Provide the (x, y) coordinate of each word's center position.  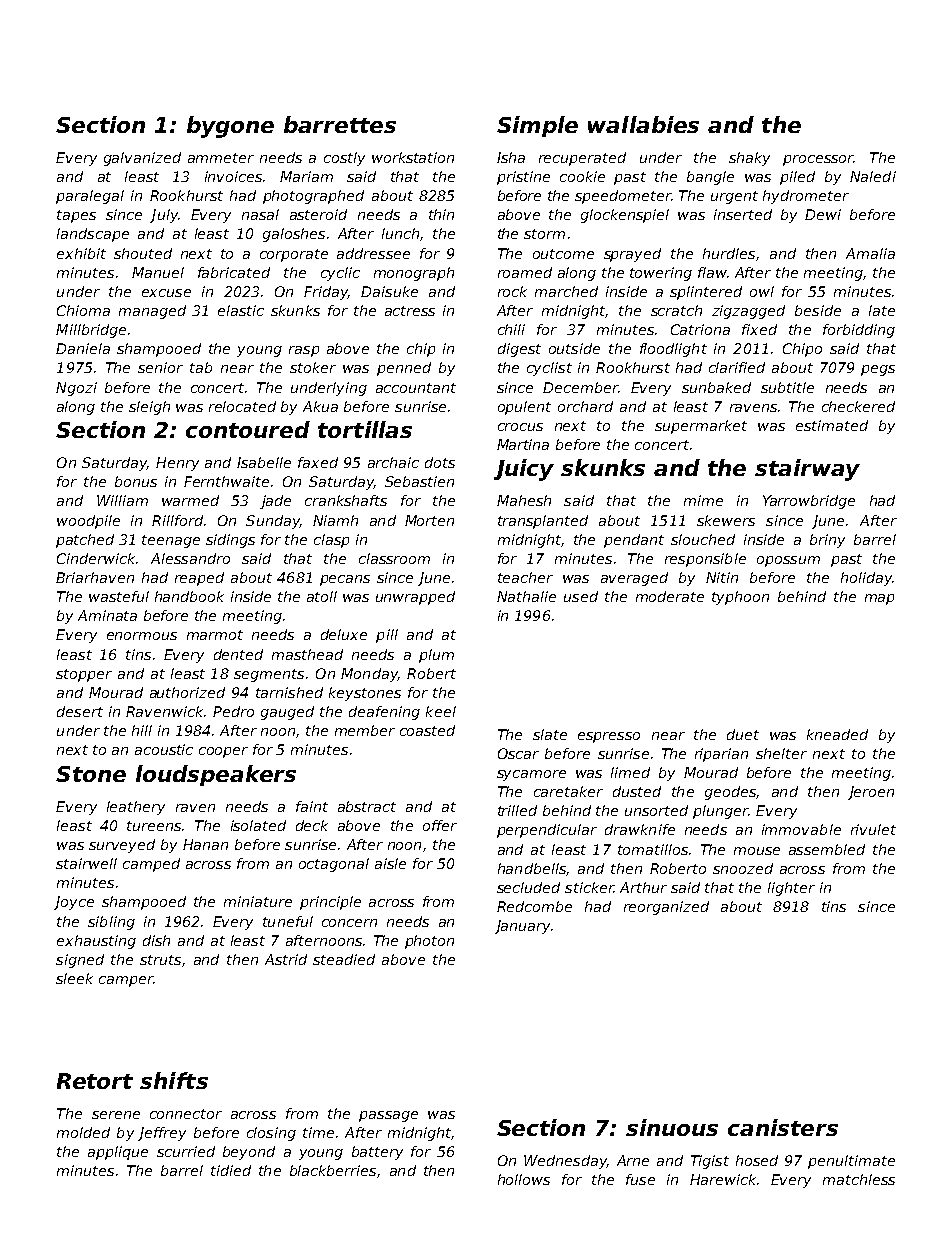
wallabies (643, 124)
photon (429, 942)
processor (818, 160)
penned (404, 369)
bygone (230, 127)
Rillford (177, 520)
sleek (74, 978)
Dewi (823, 214)
